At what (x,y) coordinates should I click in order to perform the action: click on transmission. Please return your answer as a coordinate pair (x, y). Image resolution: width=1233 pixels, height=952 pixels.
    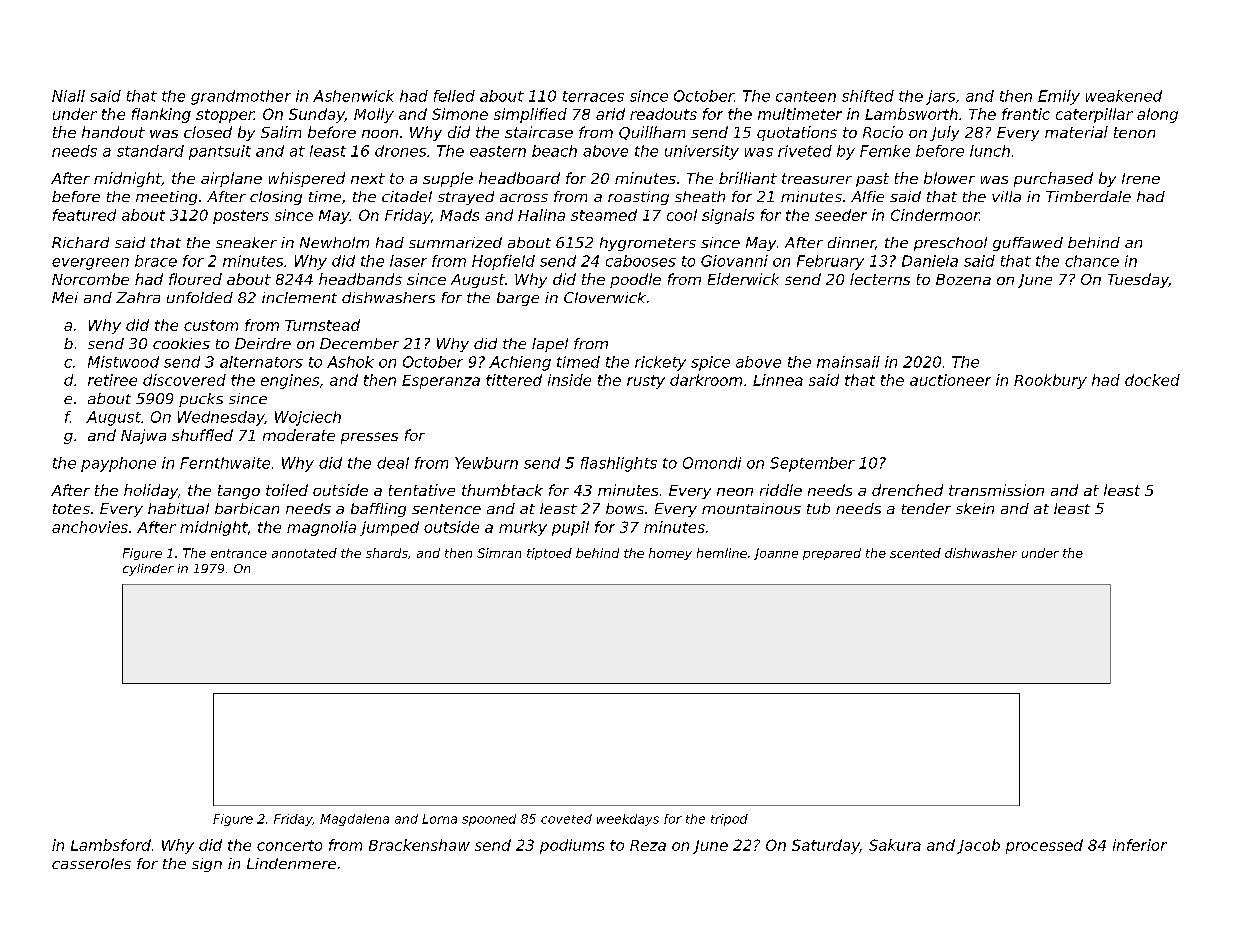
    Looking at the image, I should click on (996, 490).
